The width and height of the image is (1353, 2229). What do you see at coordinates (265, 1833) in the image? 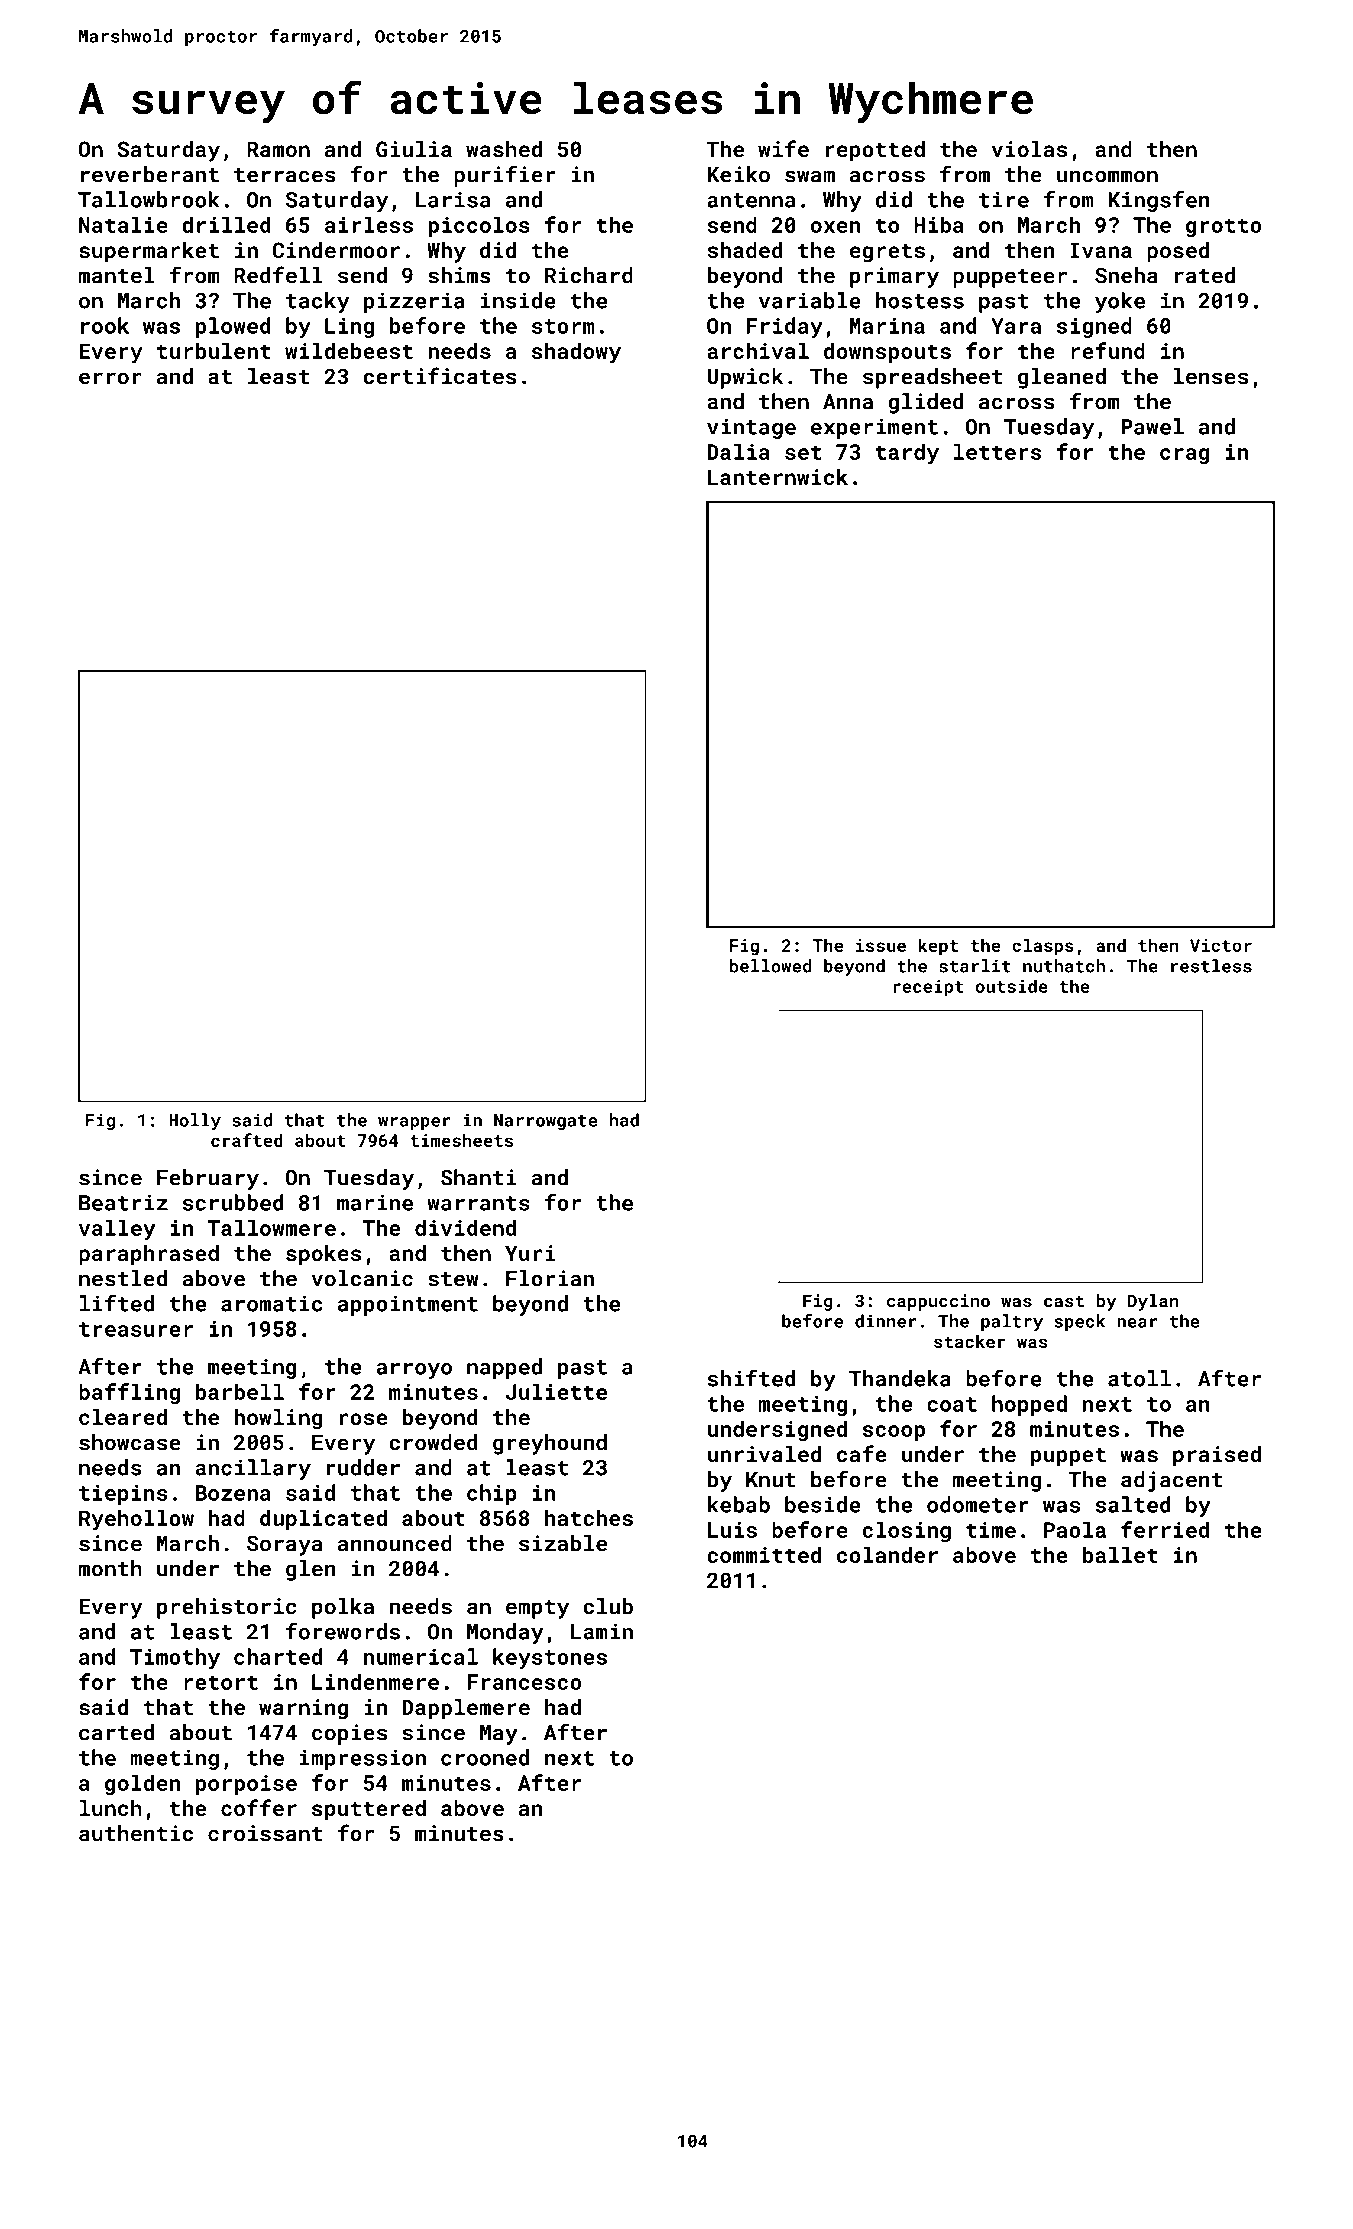
I see `croissant` at bounding box center [265, 1833].
